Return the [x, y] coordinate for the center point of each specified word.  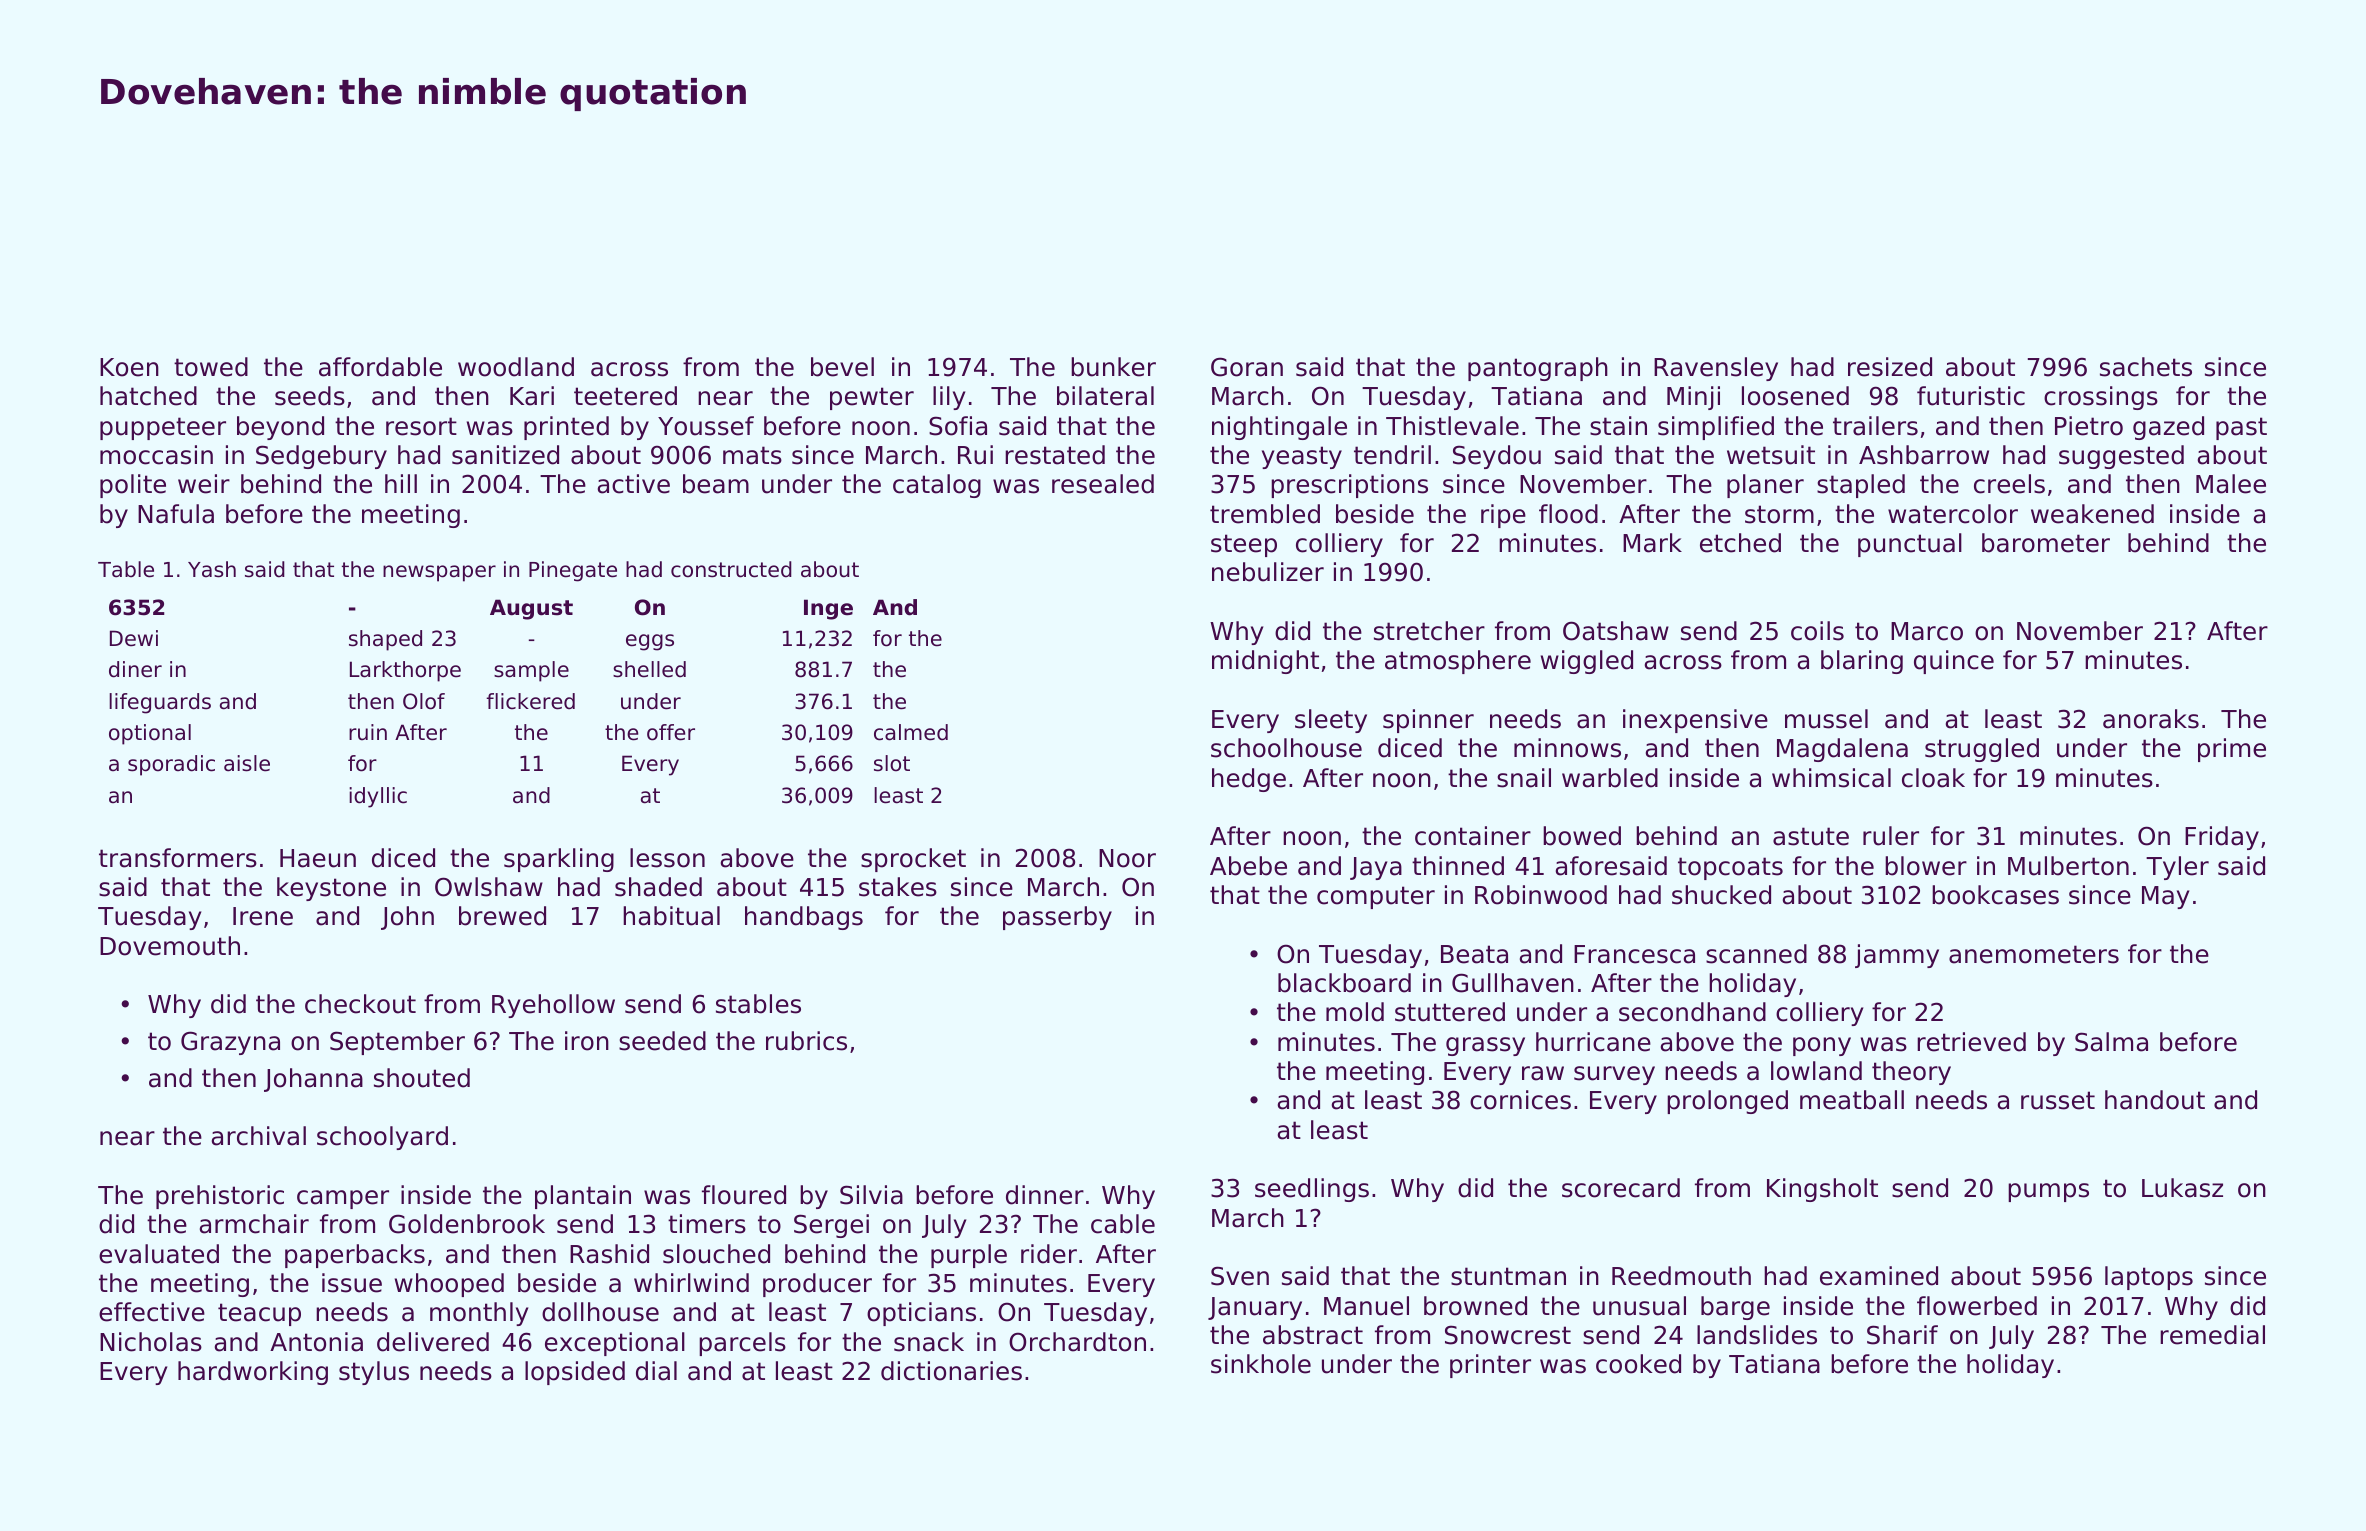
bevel [842, 367]
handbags [804, 918]
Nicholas [151, 1342]
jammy [1897, 956]
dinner [1045, 1195]
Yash [212, 569]
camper [343, 1199]
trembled [1265, 514]
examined [1879, 1276]
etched [1740, 543]
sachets [2146, 367]
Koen [129, 367]
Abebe [1248, 866]
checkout [360, 1004]
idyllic [378, 797]
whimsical [1831, 778]
